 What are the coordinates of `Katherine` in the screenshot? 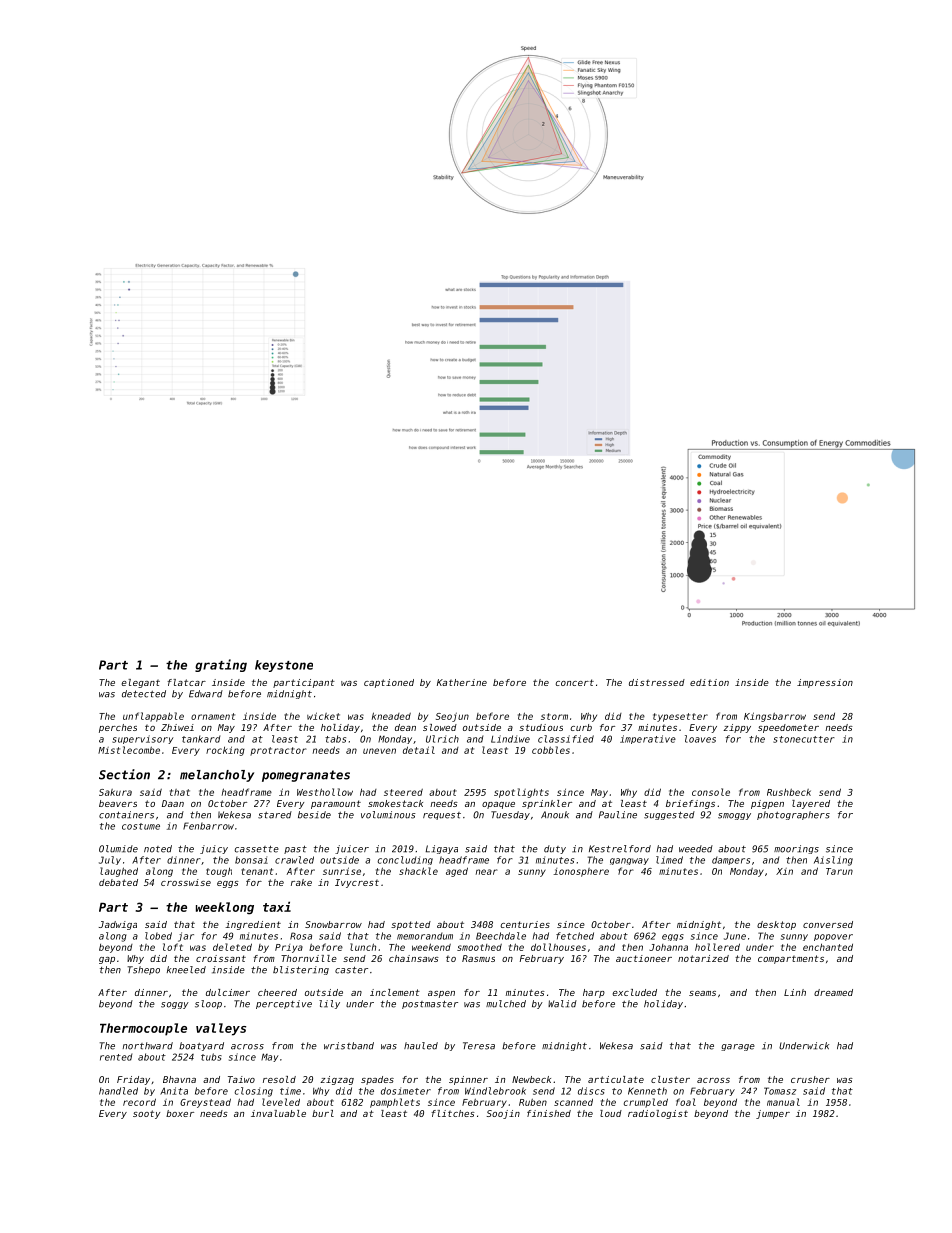 It's located at (462, 682).
